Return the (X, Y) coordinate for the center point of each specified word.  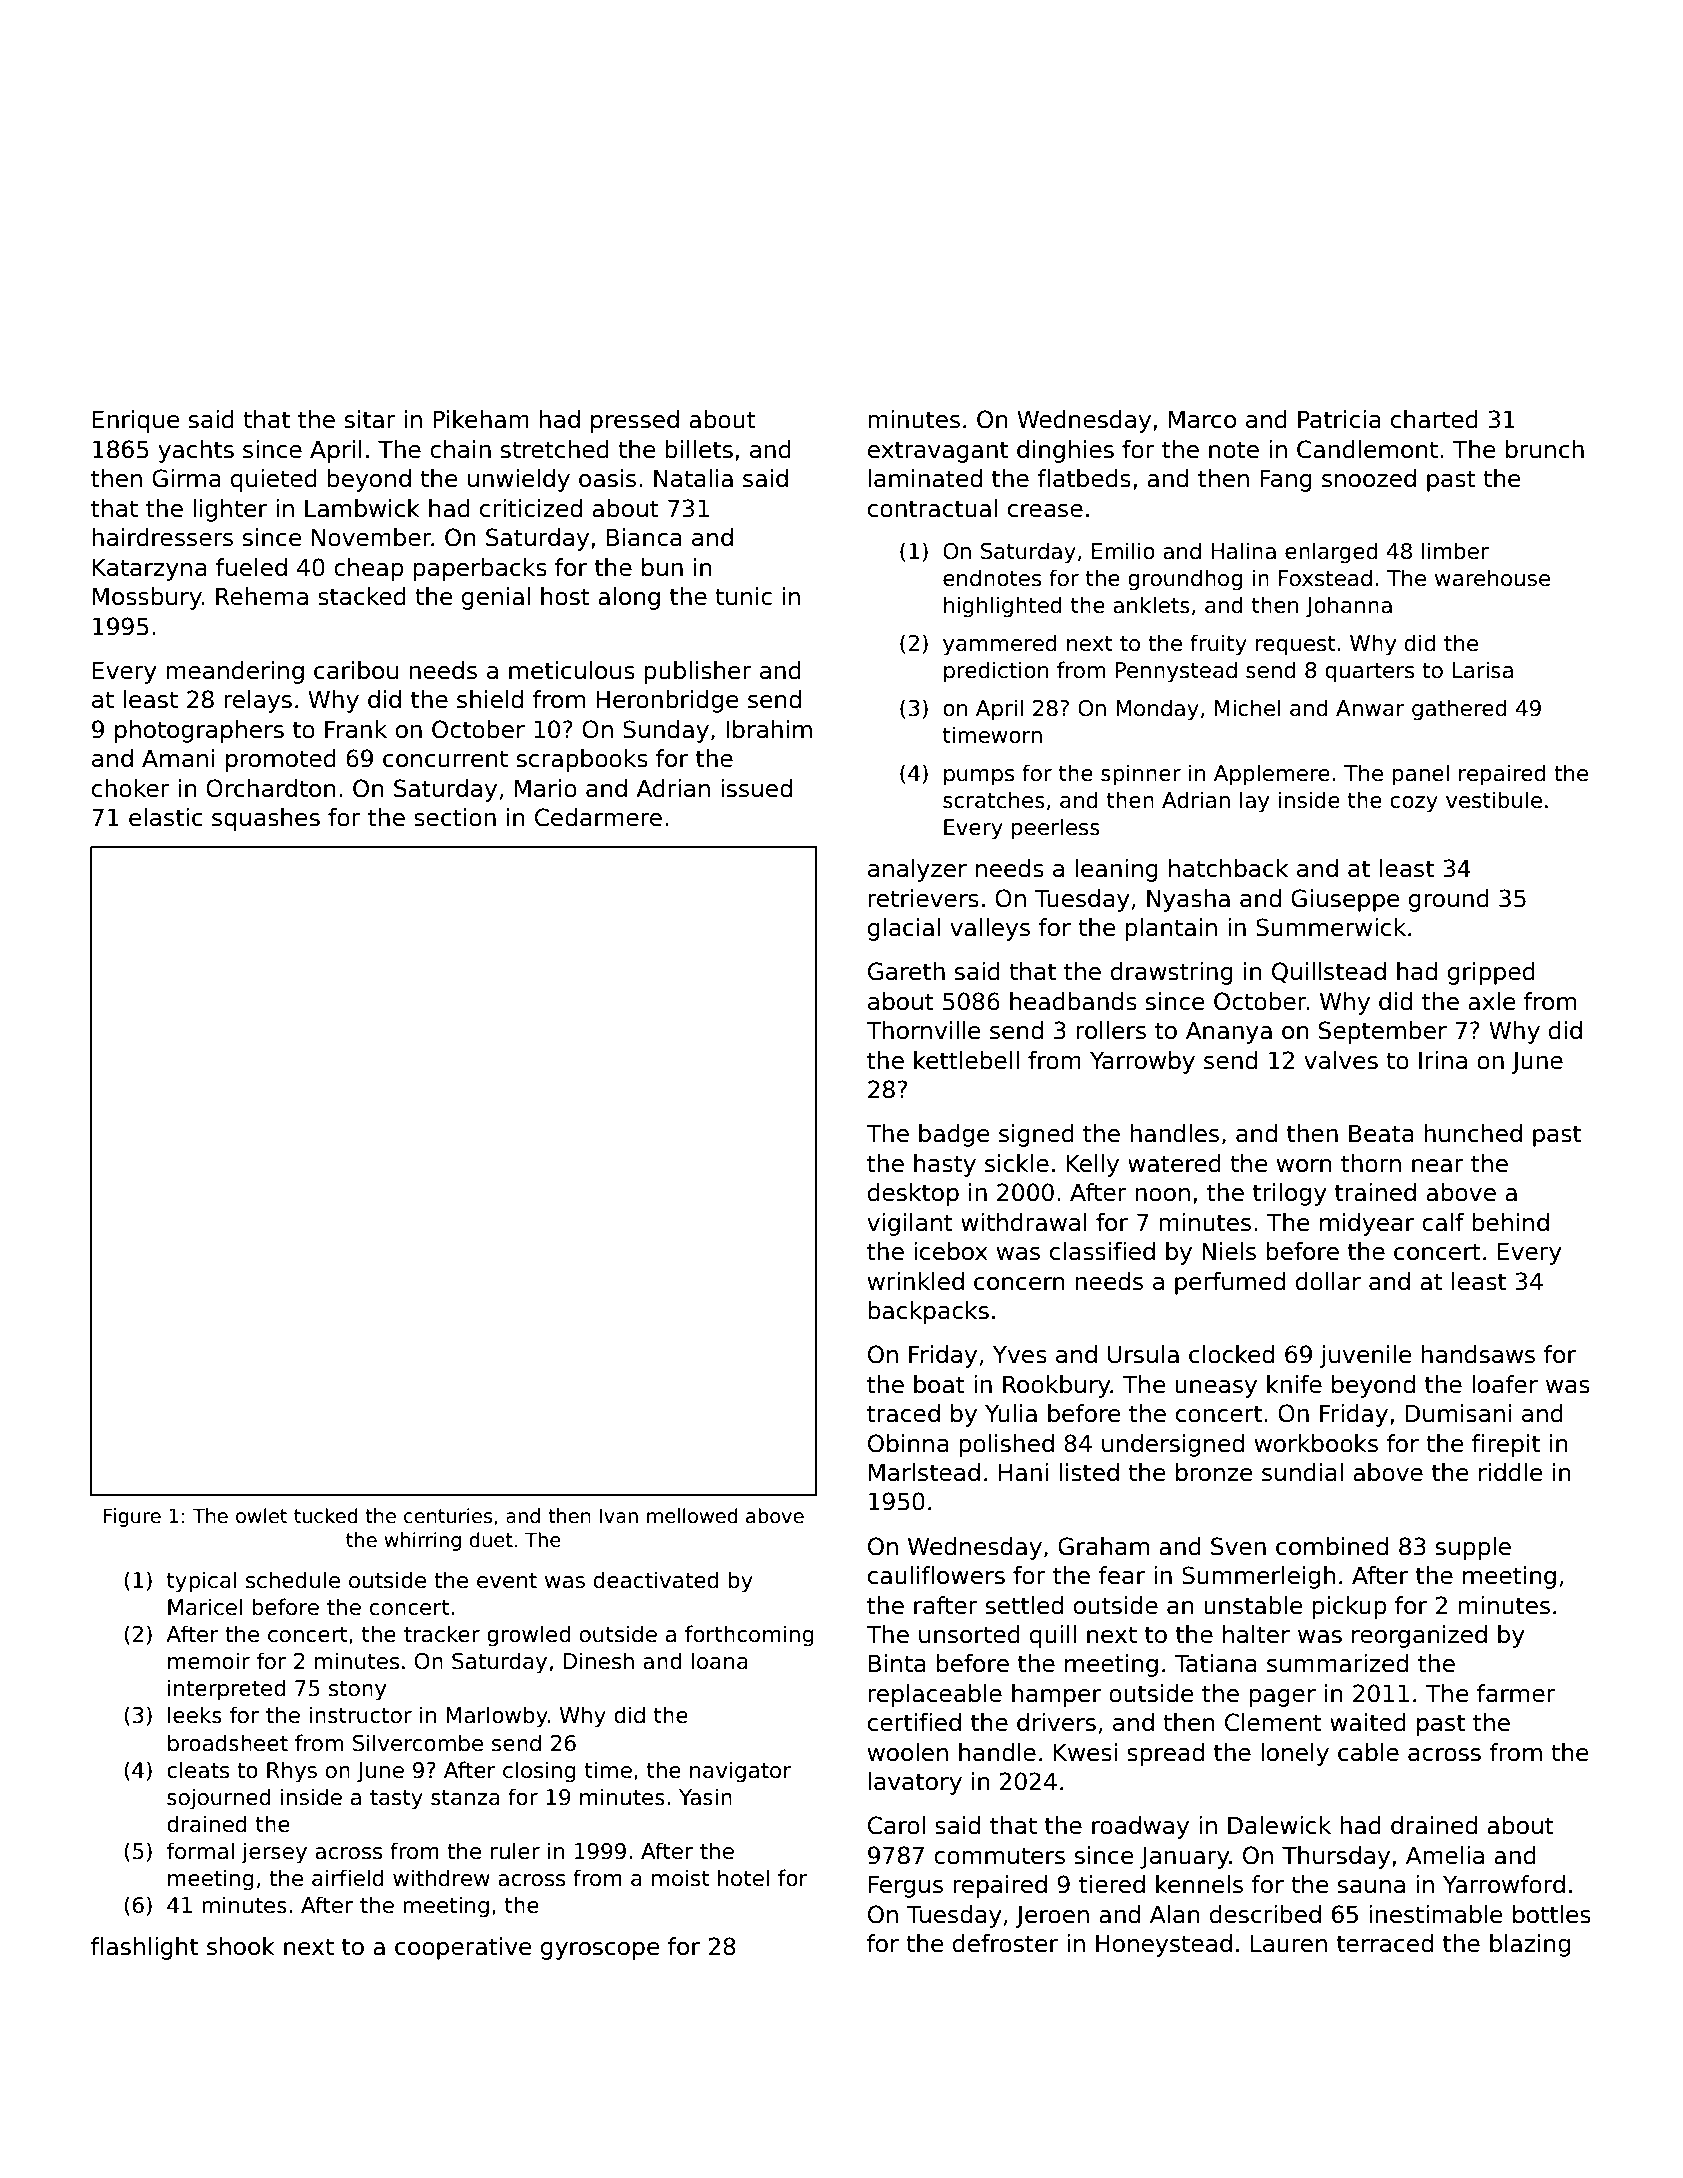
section (455, 817)
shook (241, 1946)
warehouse (1492, 578)
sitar (370, 419)
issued (756, 788)
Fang (1286, 481)
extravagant (938, 452)
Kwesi (1085, 1752)
